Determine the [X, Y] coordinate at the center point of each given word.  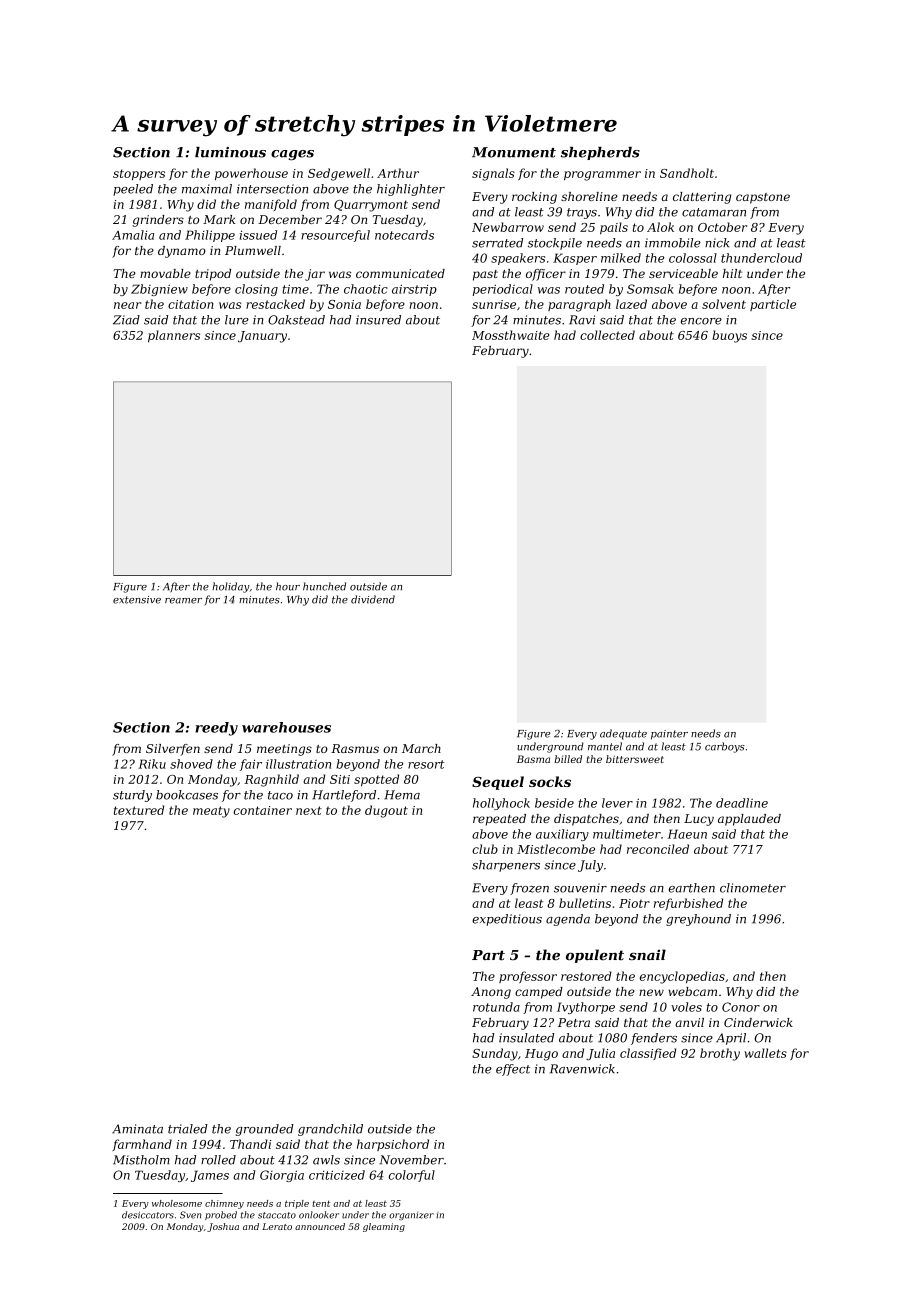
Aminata [137, 1129]
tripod [213, 275]
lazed [631, 304]
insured [378, 320]
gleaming [384, 1227]
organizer [411, 1216]
